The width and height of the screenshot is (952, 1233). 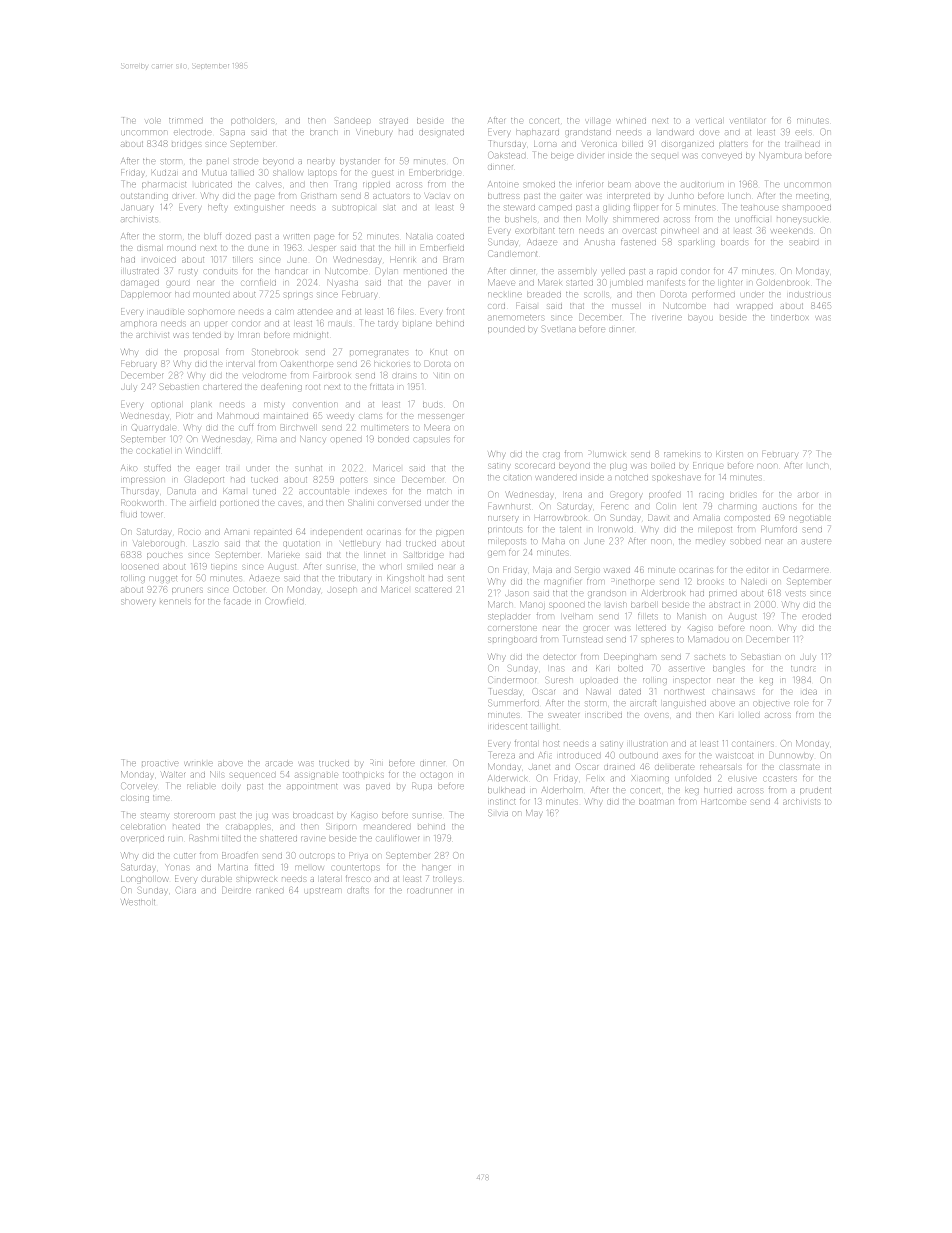 I want to click on broadcast, so click(x=313, y=815).
